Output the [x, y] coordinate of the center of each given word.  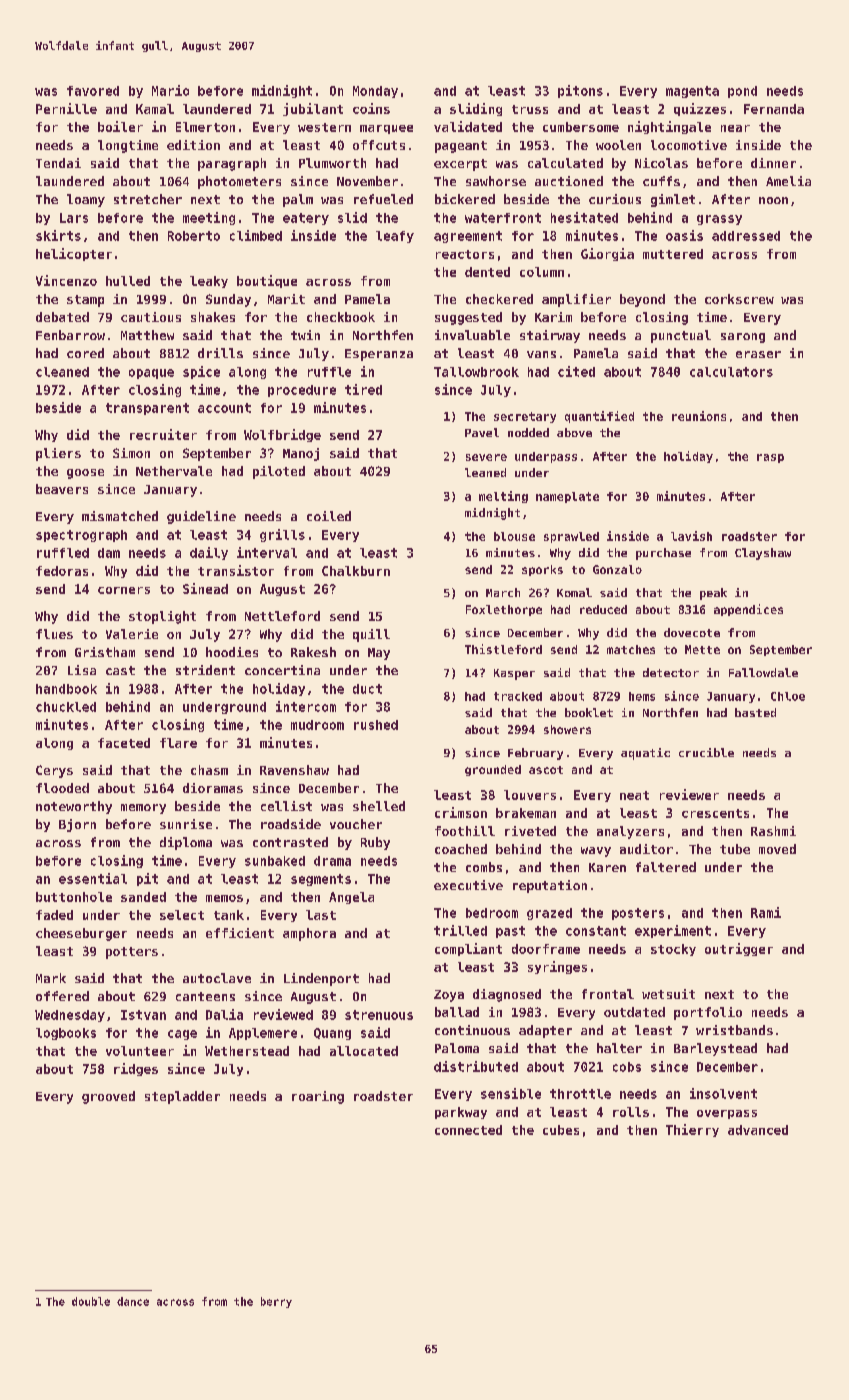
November [367, 181]
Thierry [692, 1130]
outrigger [739, 949]
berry [276, 1302]
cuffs [661, 181]
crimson [461, 812]
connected [468, 1130]
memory [143, 809]
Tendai [58, 163]
